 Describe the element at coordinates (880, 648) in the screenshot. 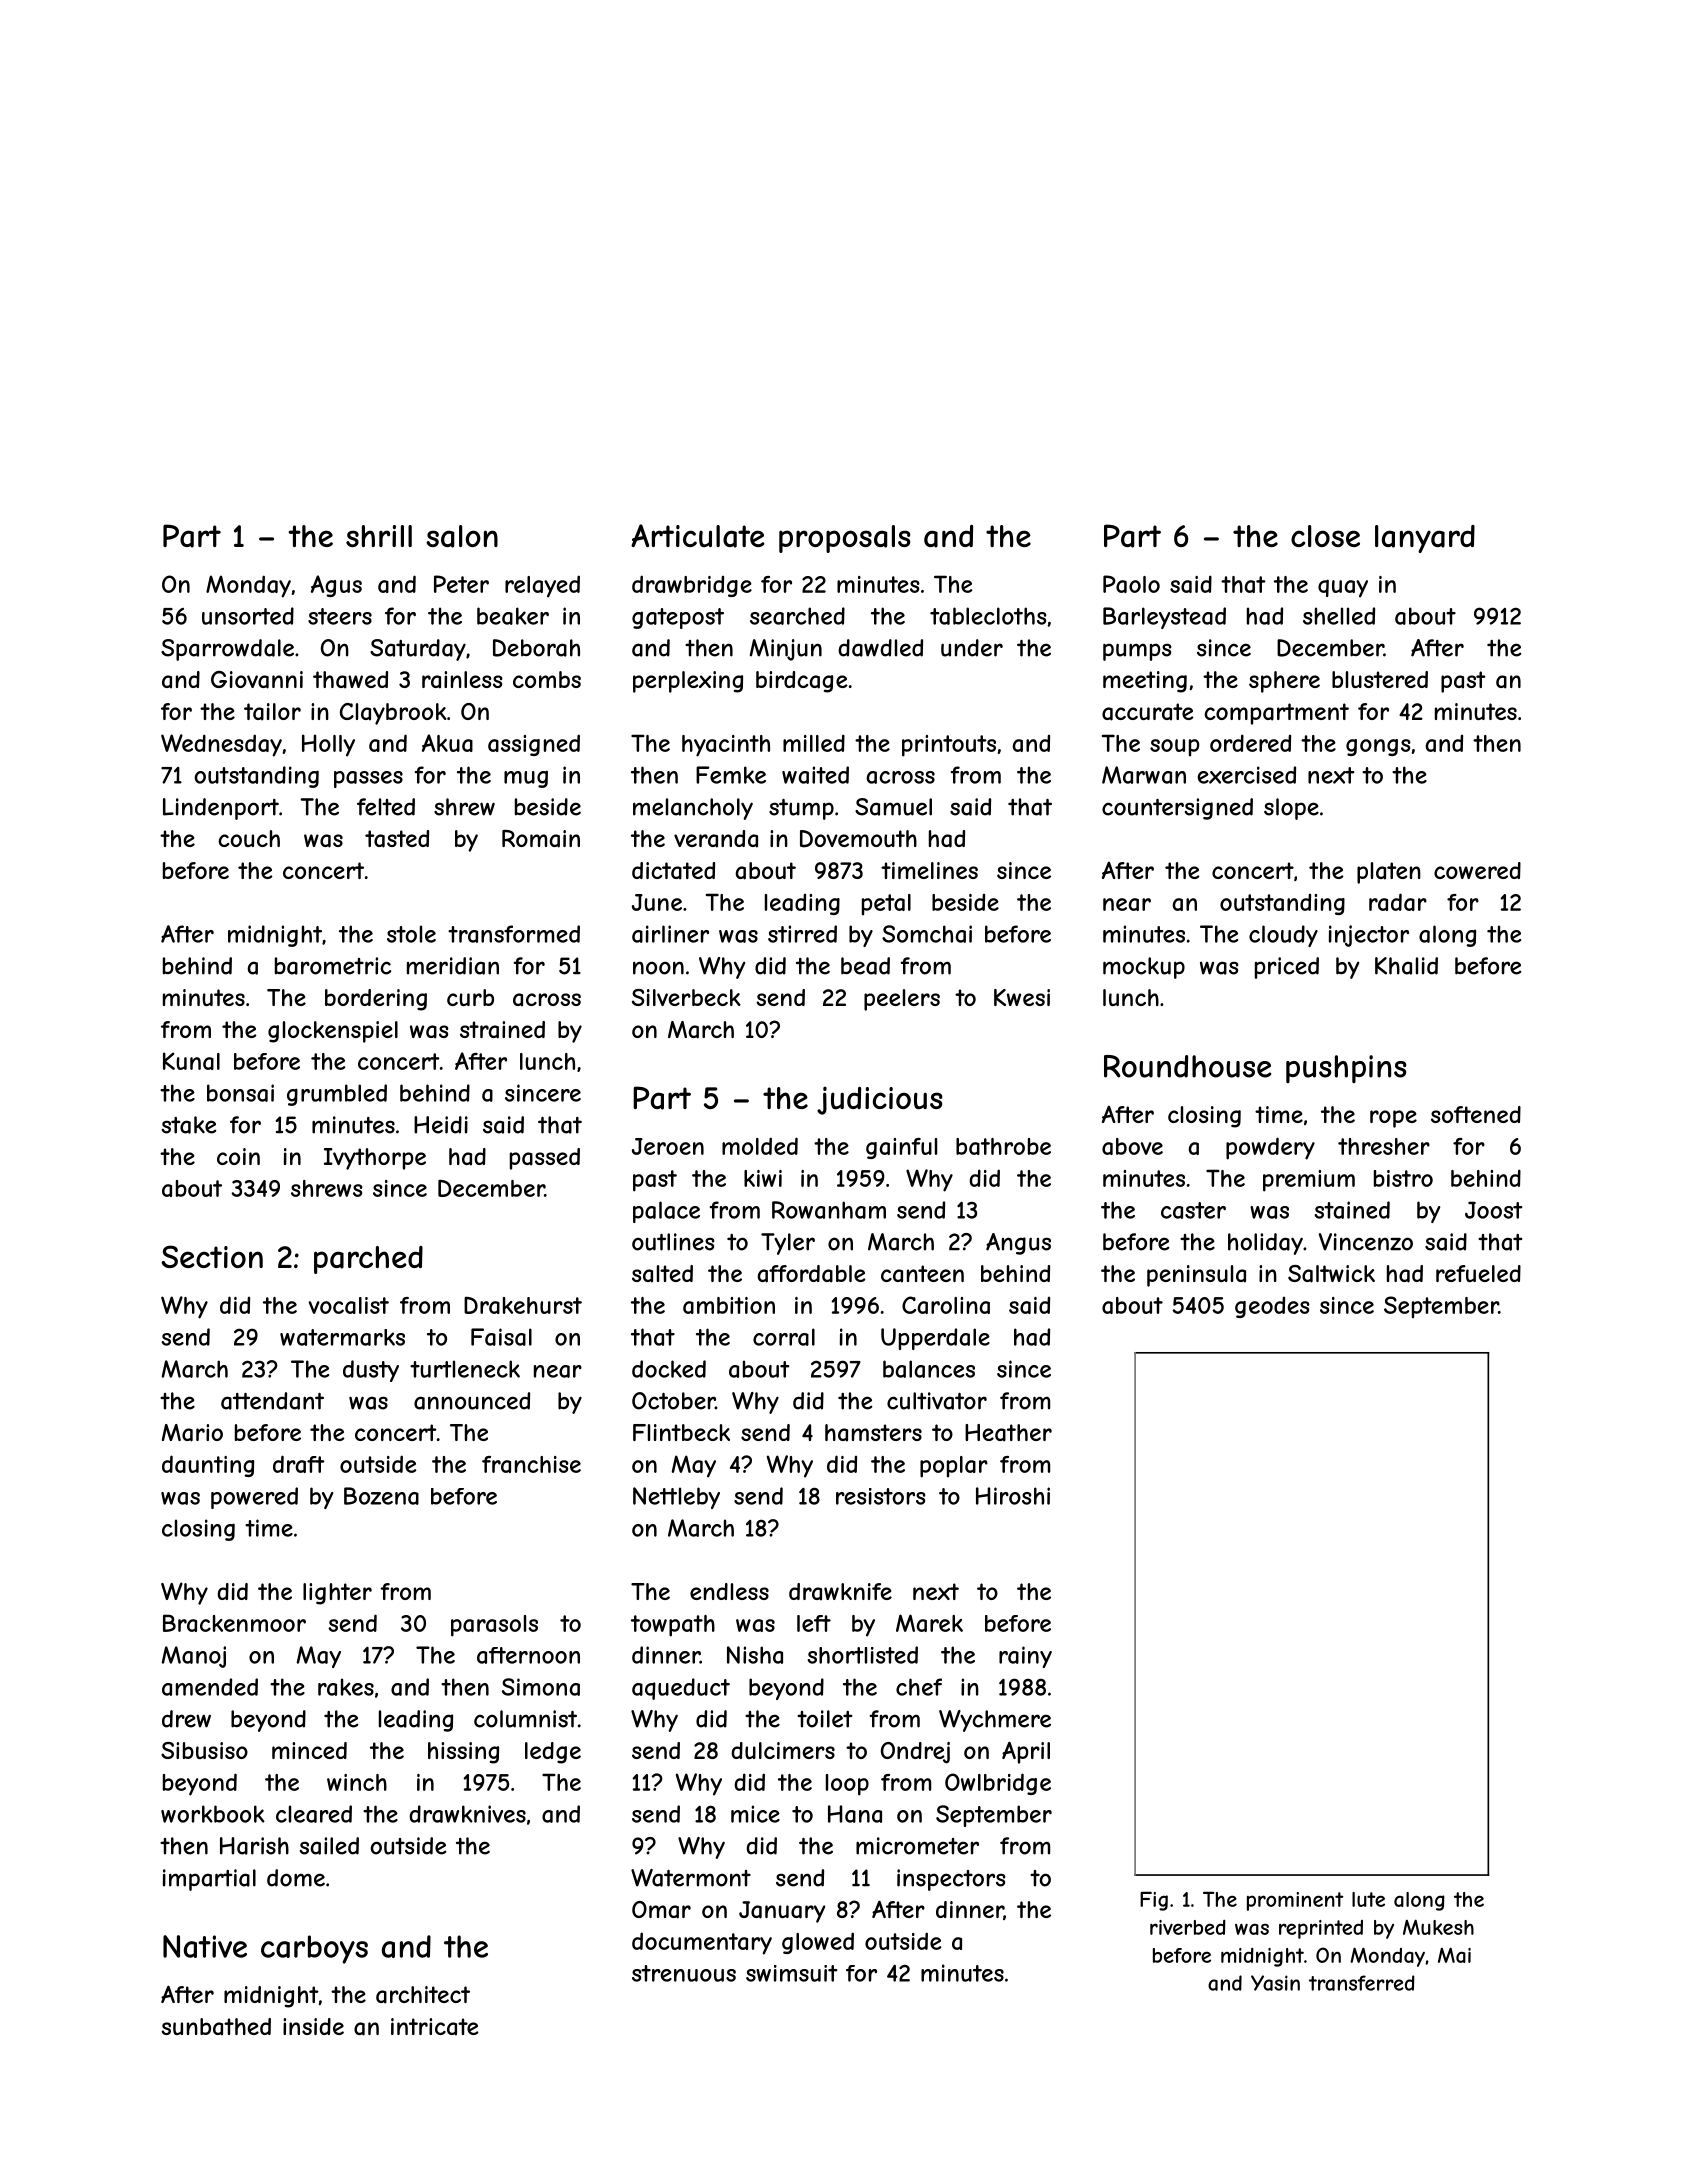

I see `dawdled` at that location.
